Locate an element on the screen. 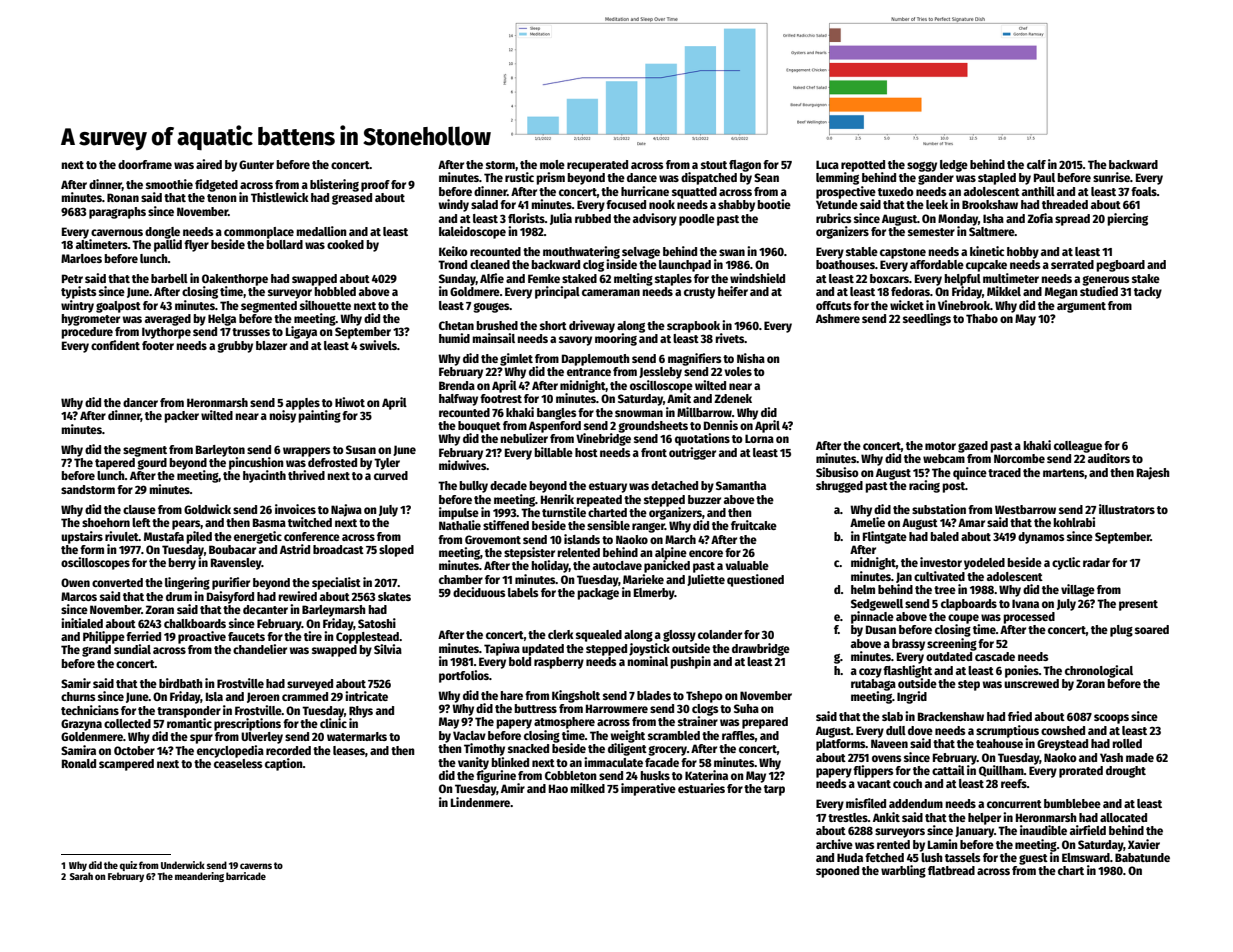 Image resolution: width=1233 pixels, height=952 pixels. Thabo is located at coordinates (982, 318).
